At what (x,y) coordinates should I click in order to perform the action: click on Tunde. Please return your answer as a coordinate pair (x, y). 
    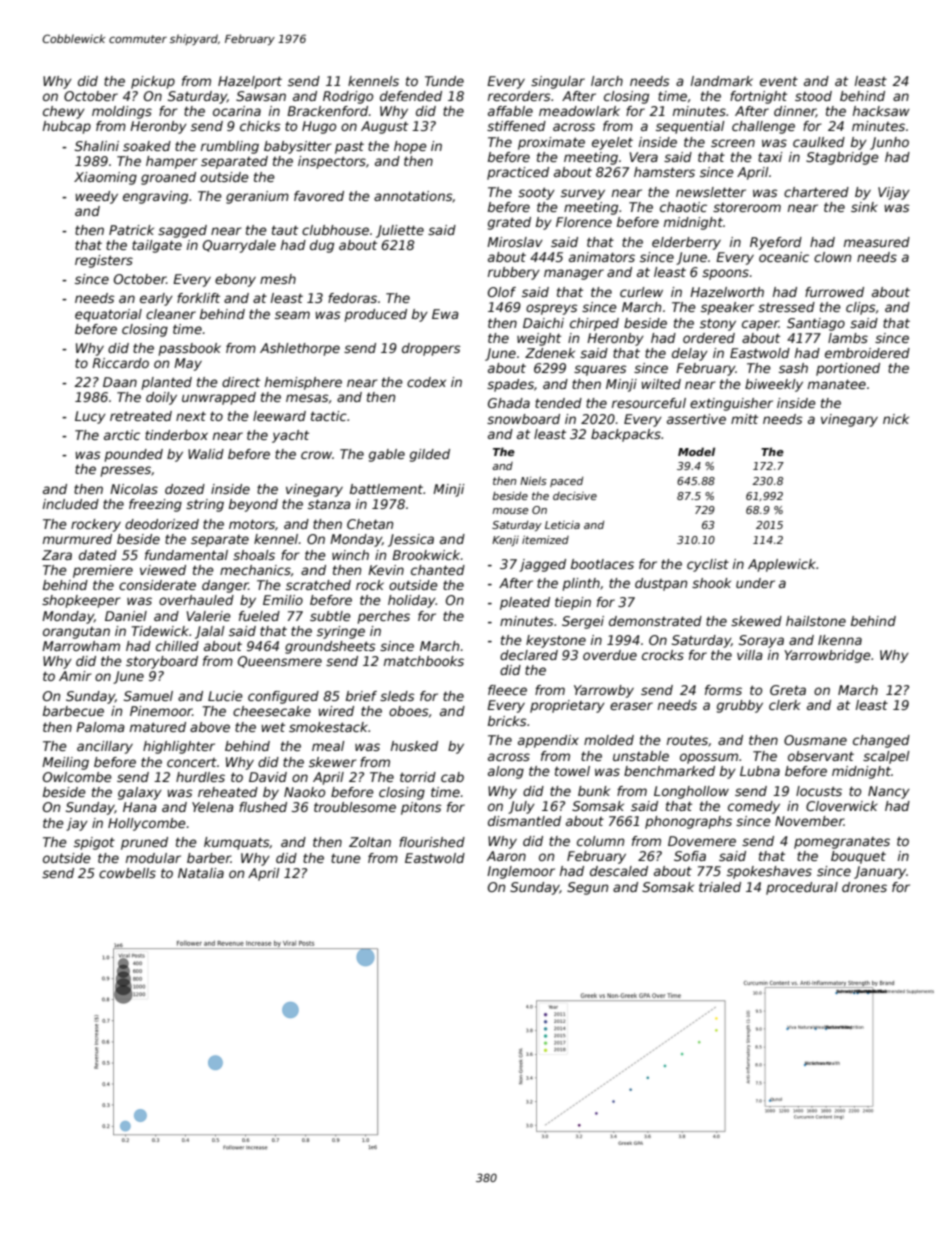
    Looking at the image, I should click on (444, 81).
